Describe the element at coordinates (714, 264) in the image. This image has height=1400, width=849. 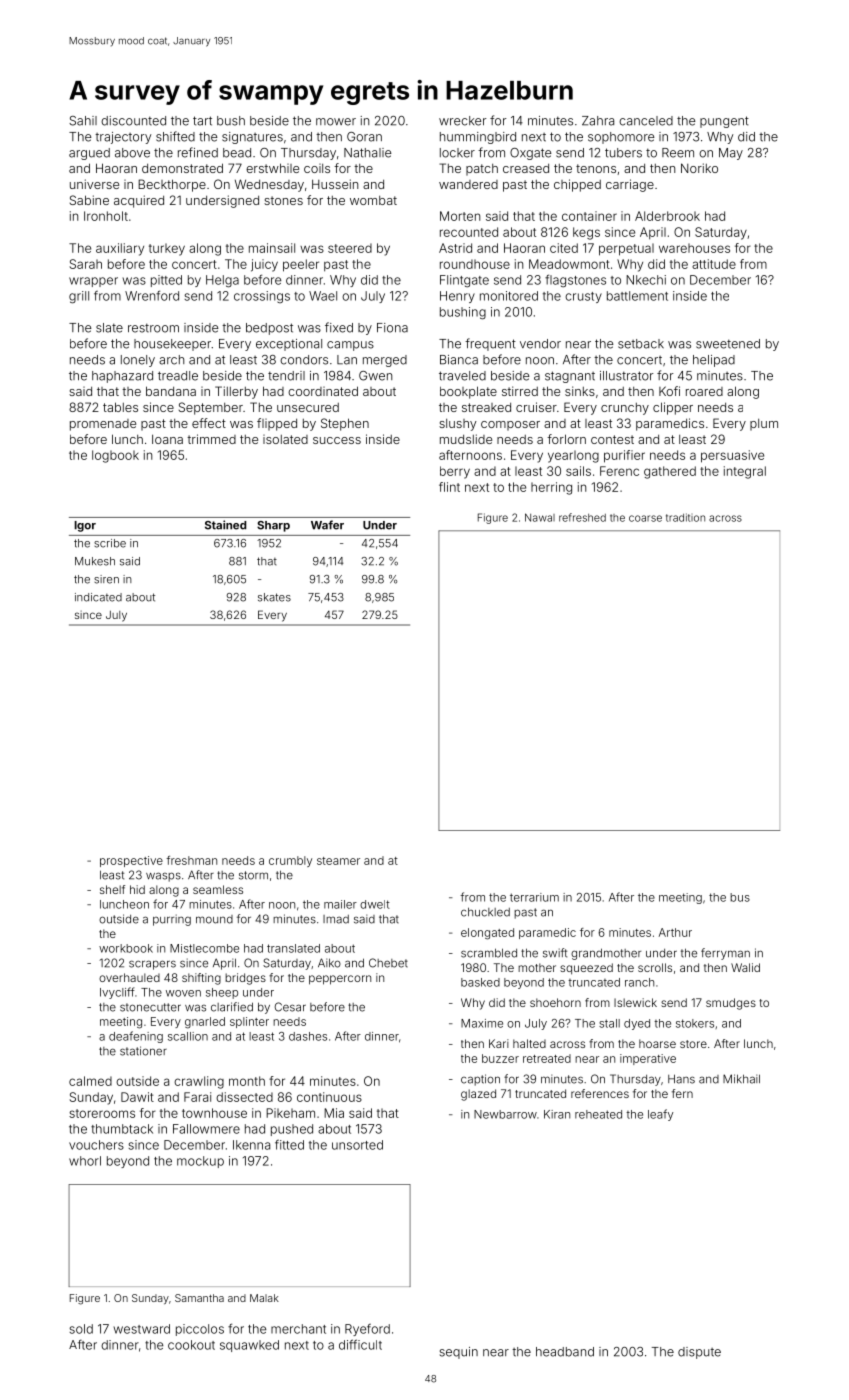
I see `attitude` at that location.
